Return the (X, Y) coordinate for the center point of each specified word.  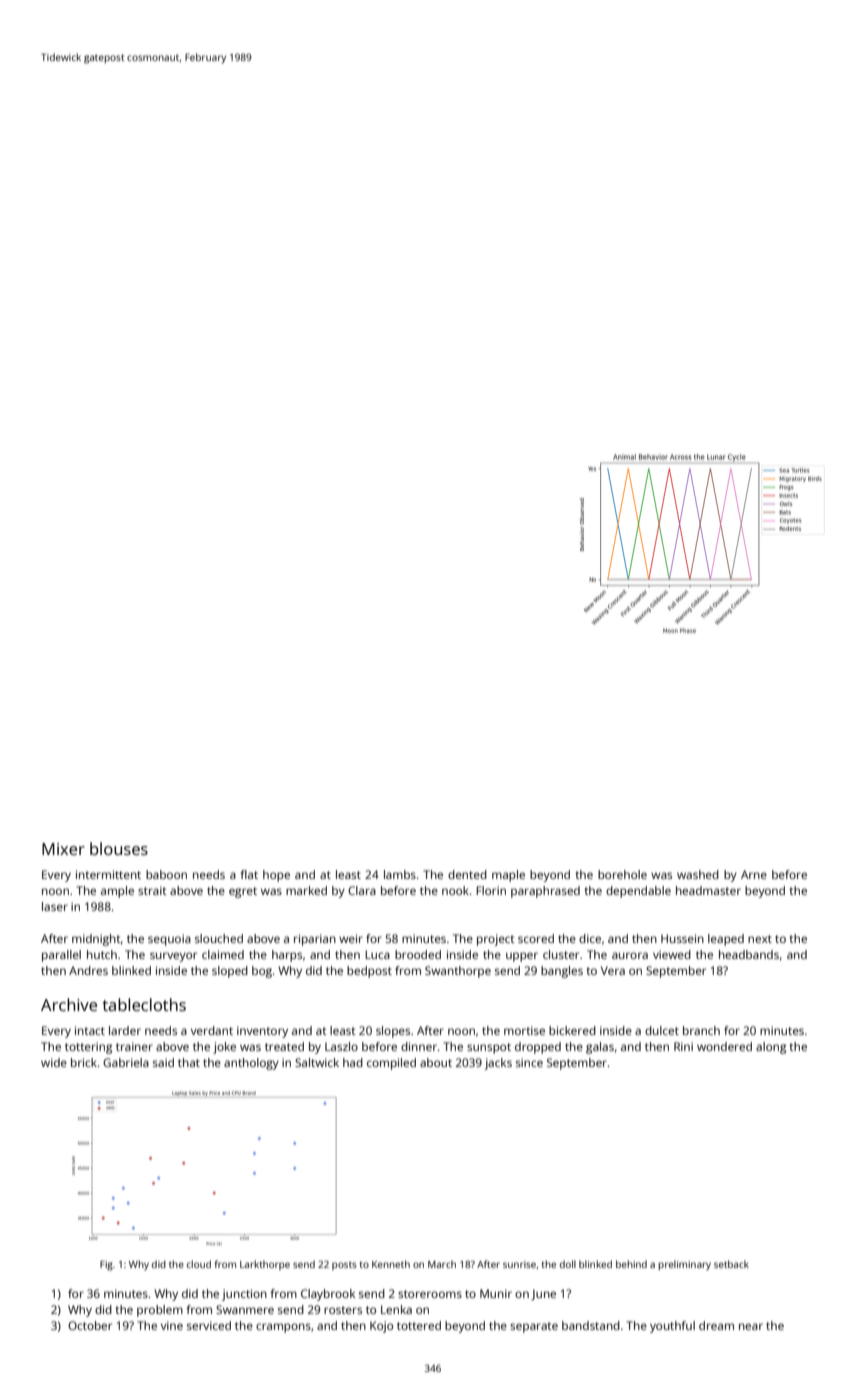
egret (243, 892)
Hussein (682, 938)
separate (534, 1327)
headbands (749, 954)
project (496, 940)
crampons (283, 1328)
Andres (88, 970)
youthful (672, 1327)
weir (351, 938)
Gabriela (126, 1062)
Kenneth (391, 1264)
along (771, 1048)
